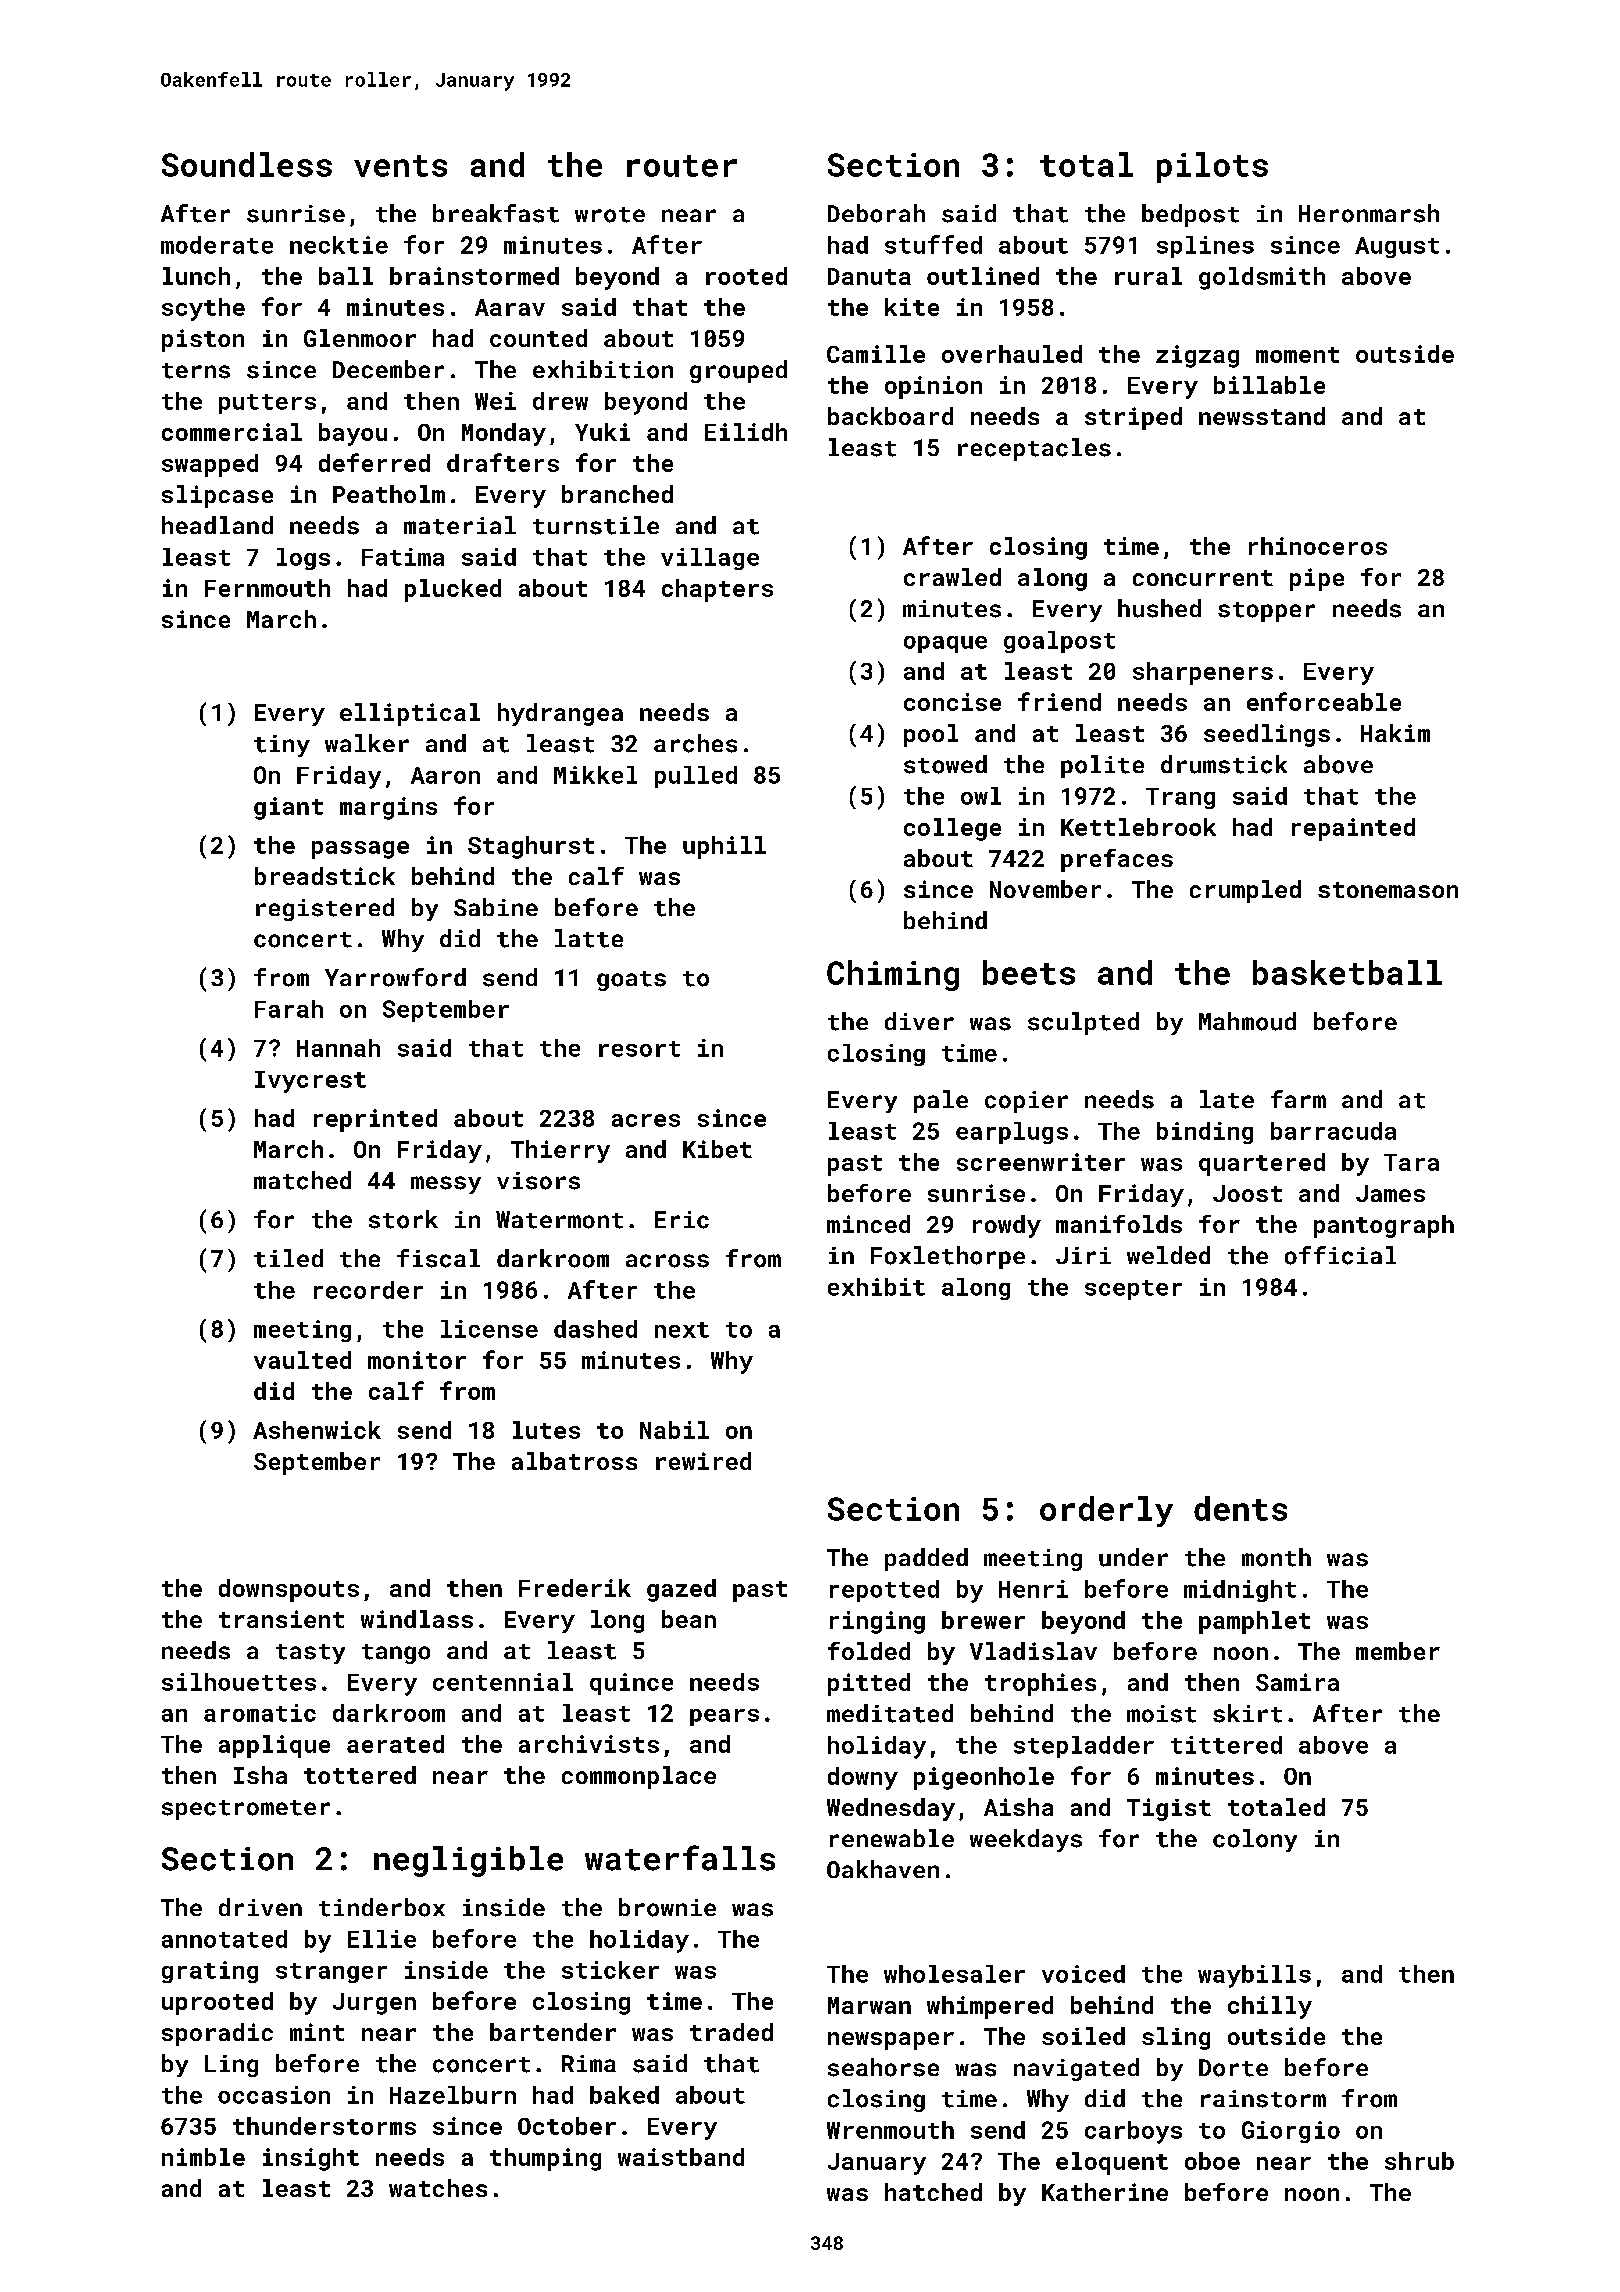  I want to click on concurrent, so click(1203, 578).
